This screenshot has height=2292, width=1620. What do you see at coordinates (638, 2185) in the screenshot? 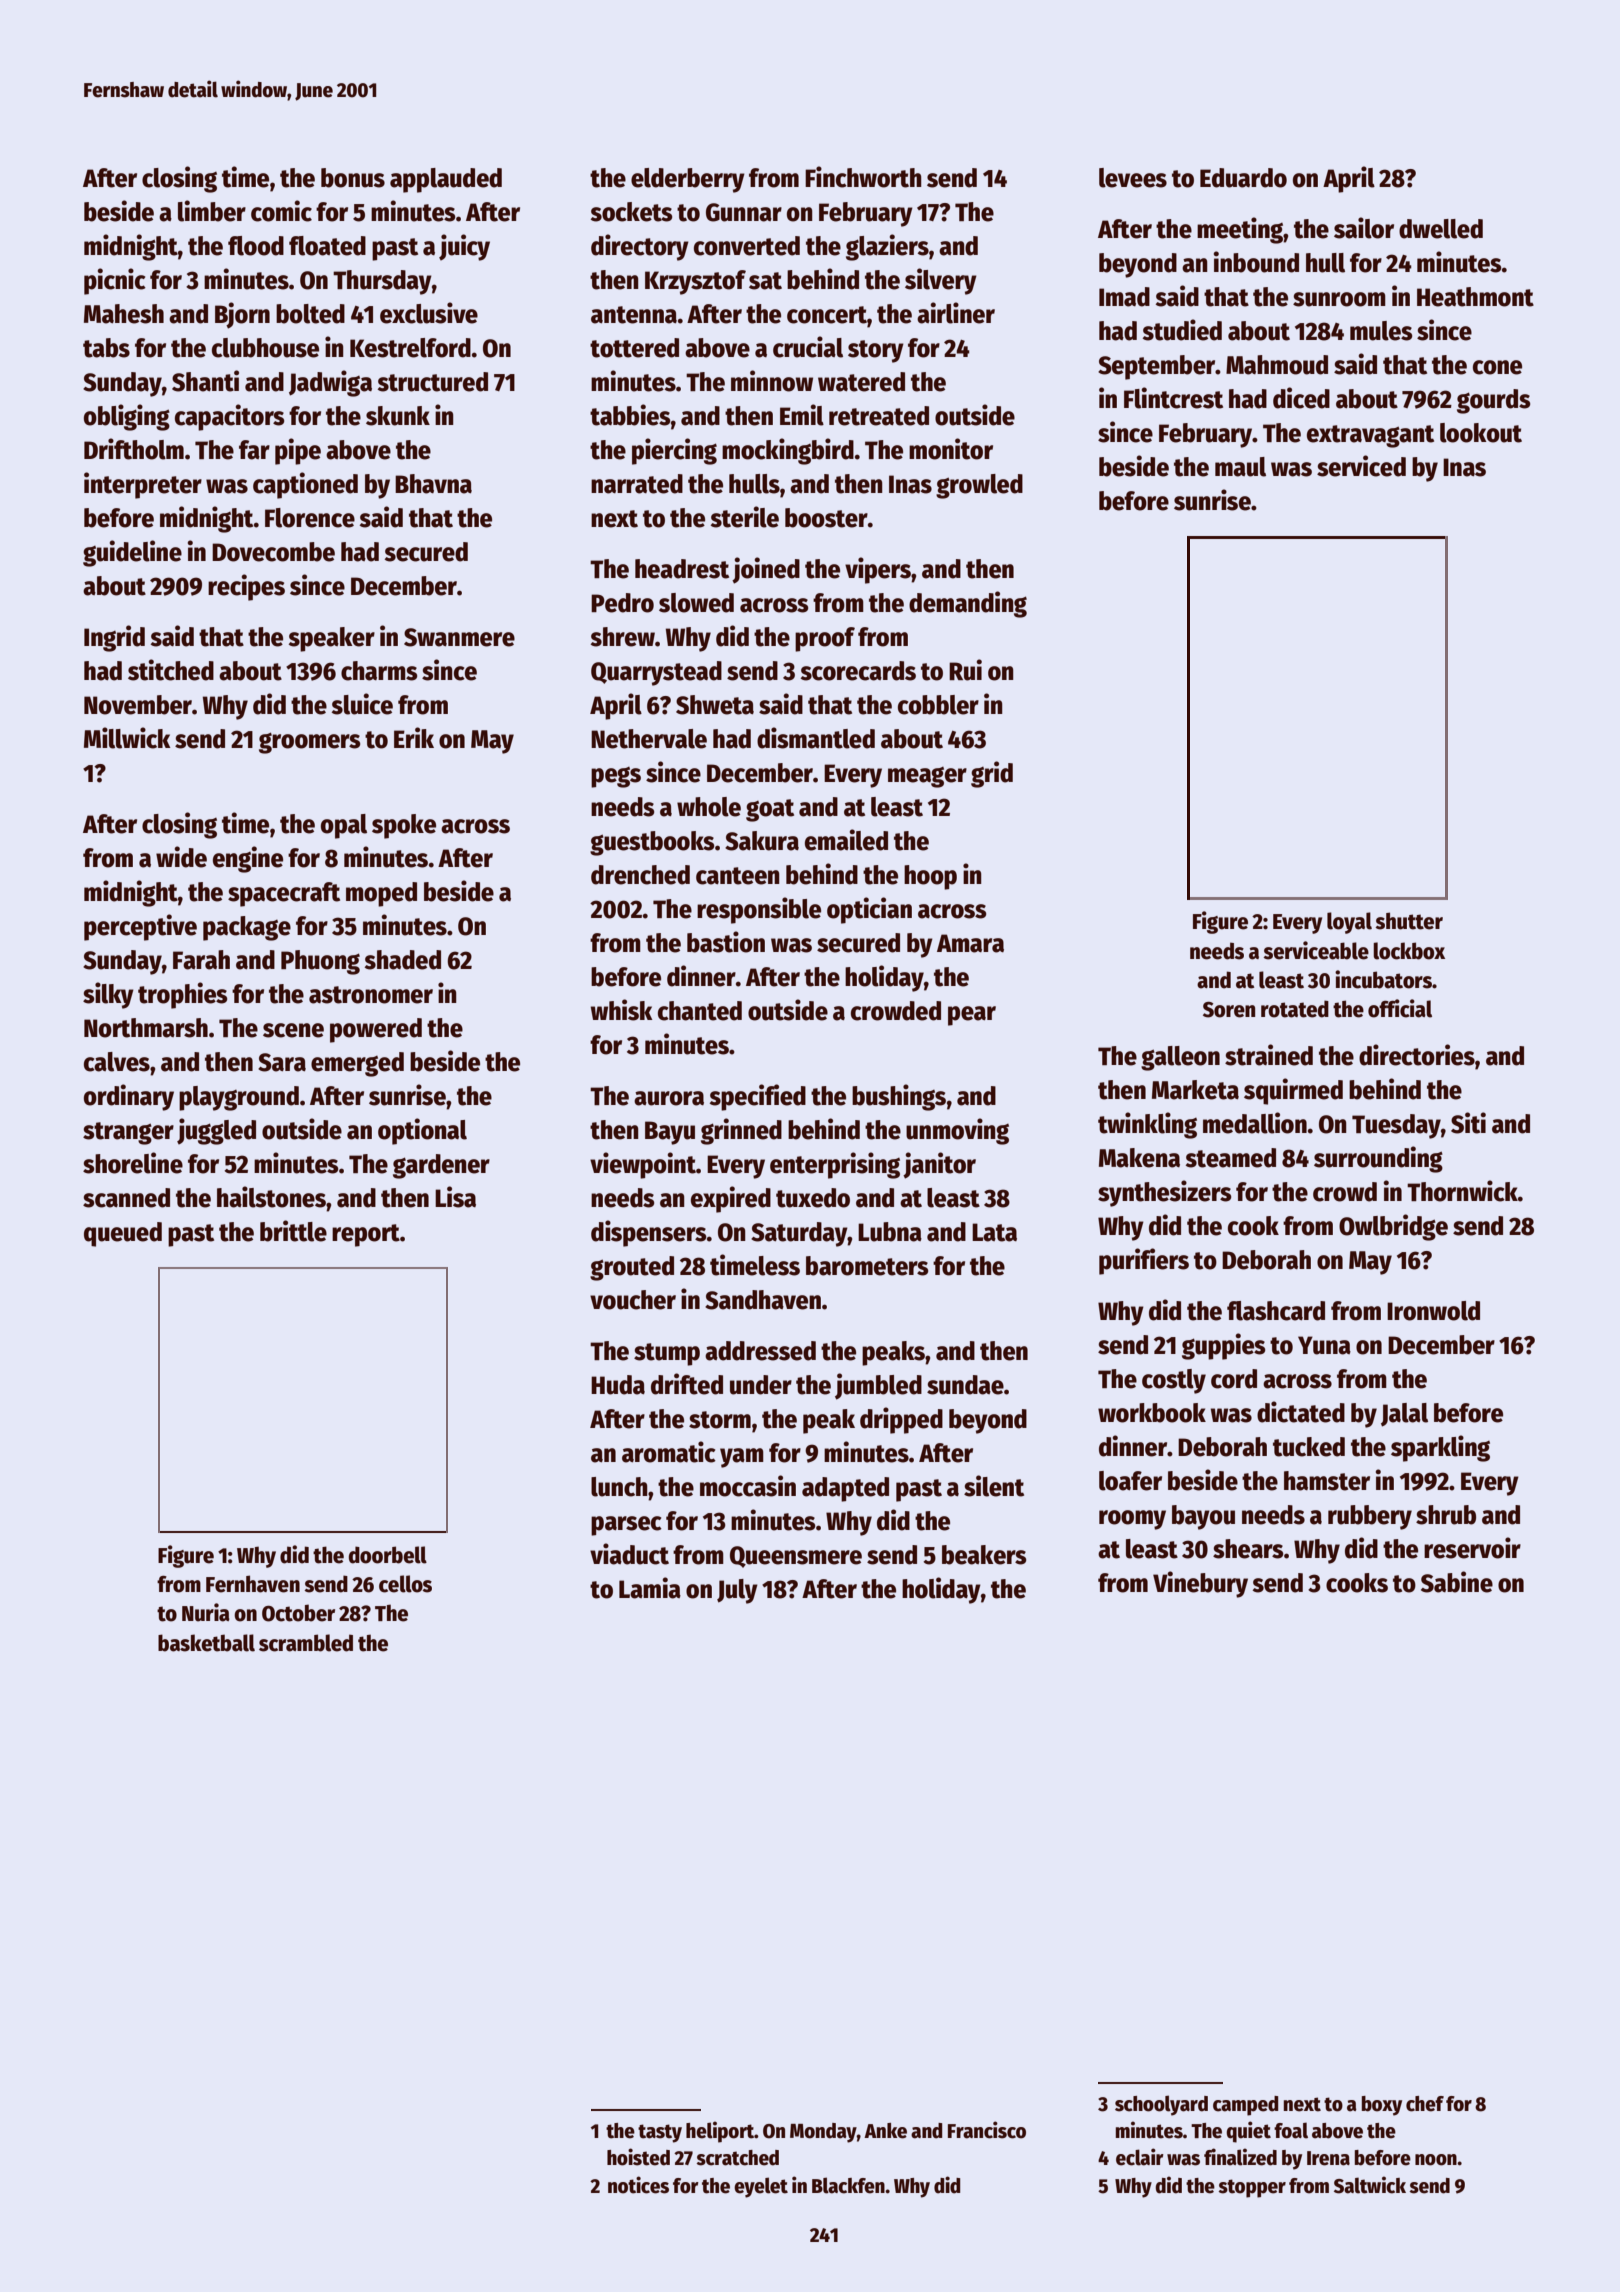
I see `notices` at bounding box center [638, 2185].
